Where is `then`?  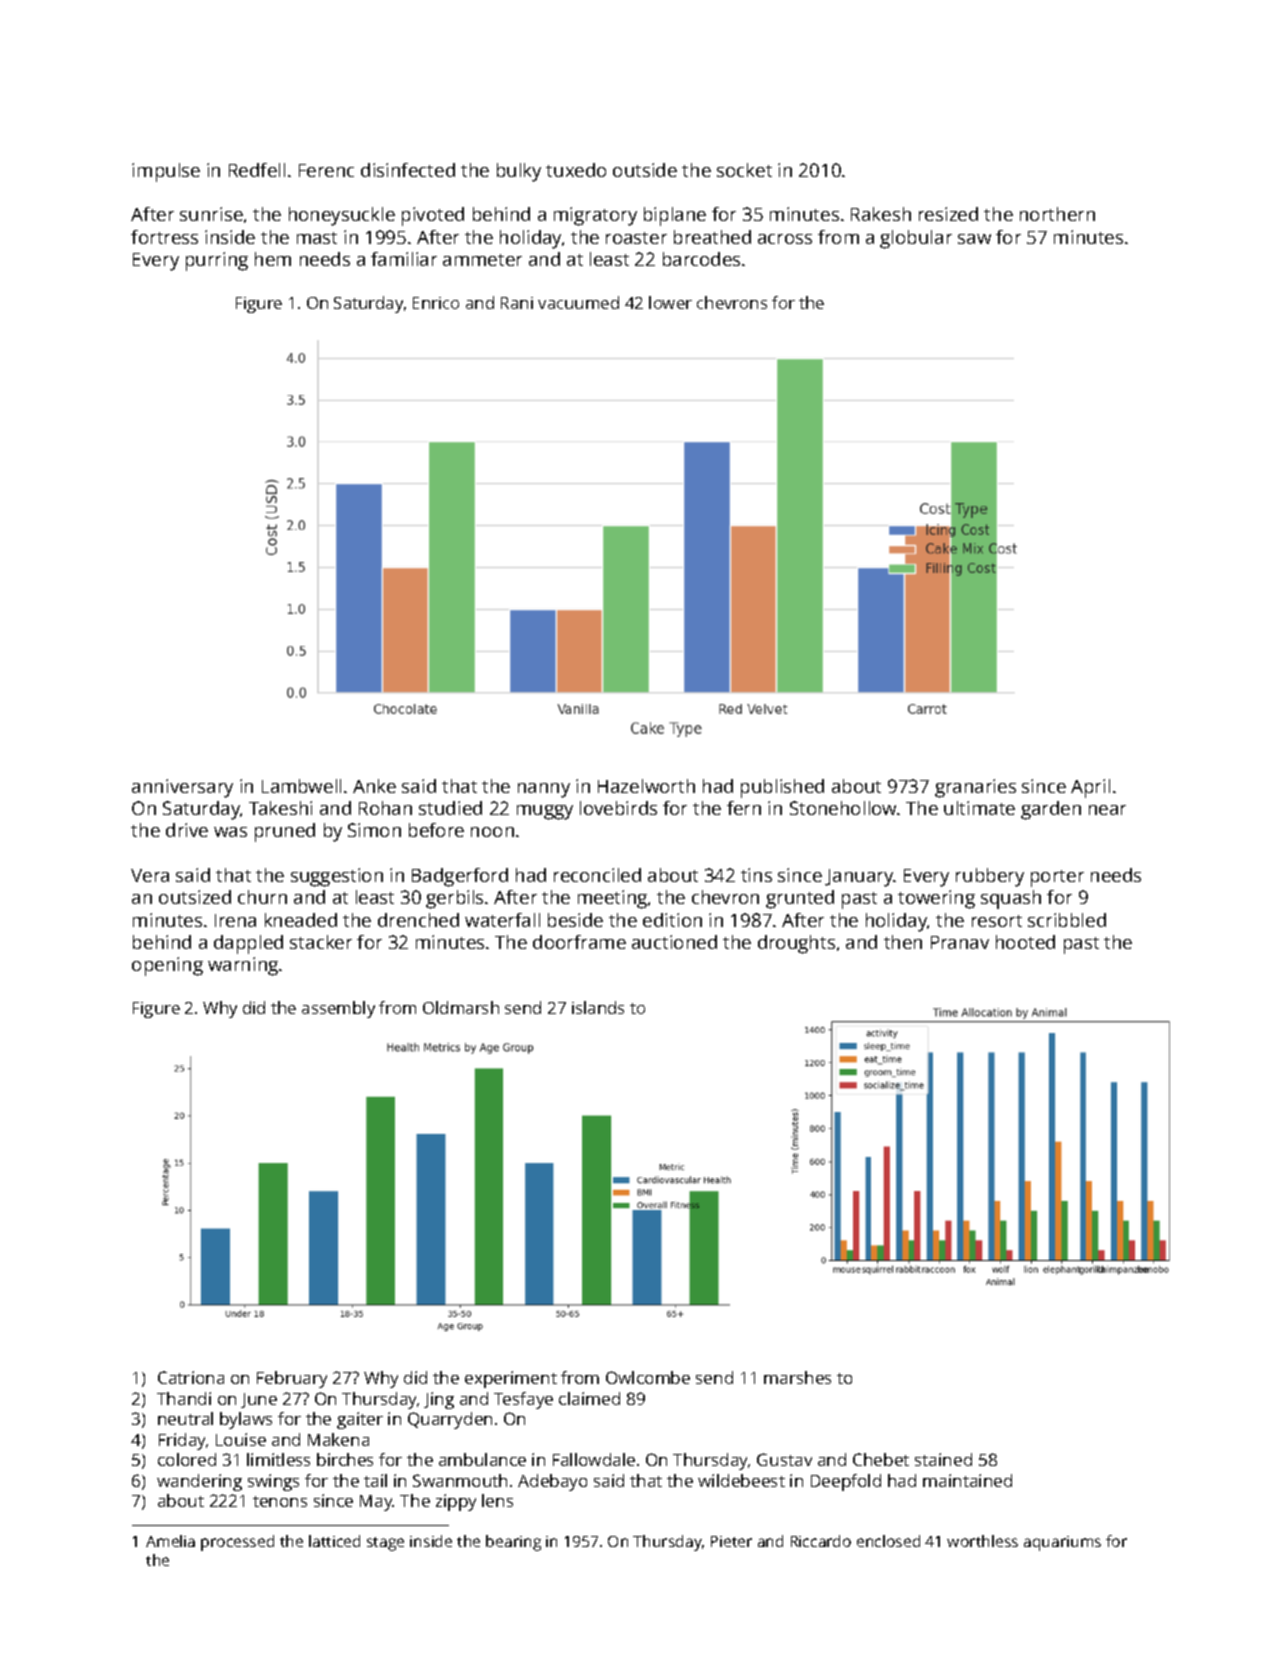 then is located at coordinates (903, 942).
